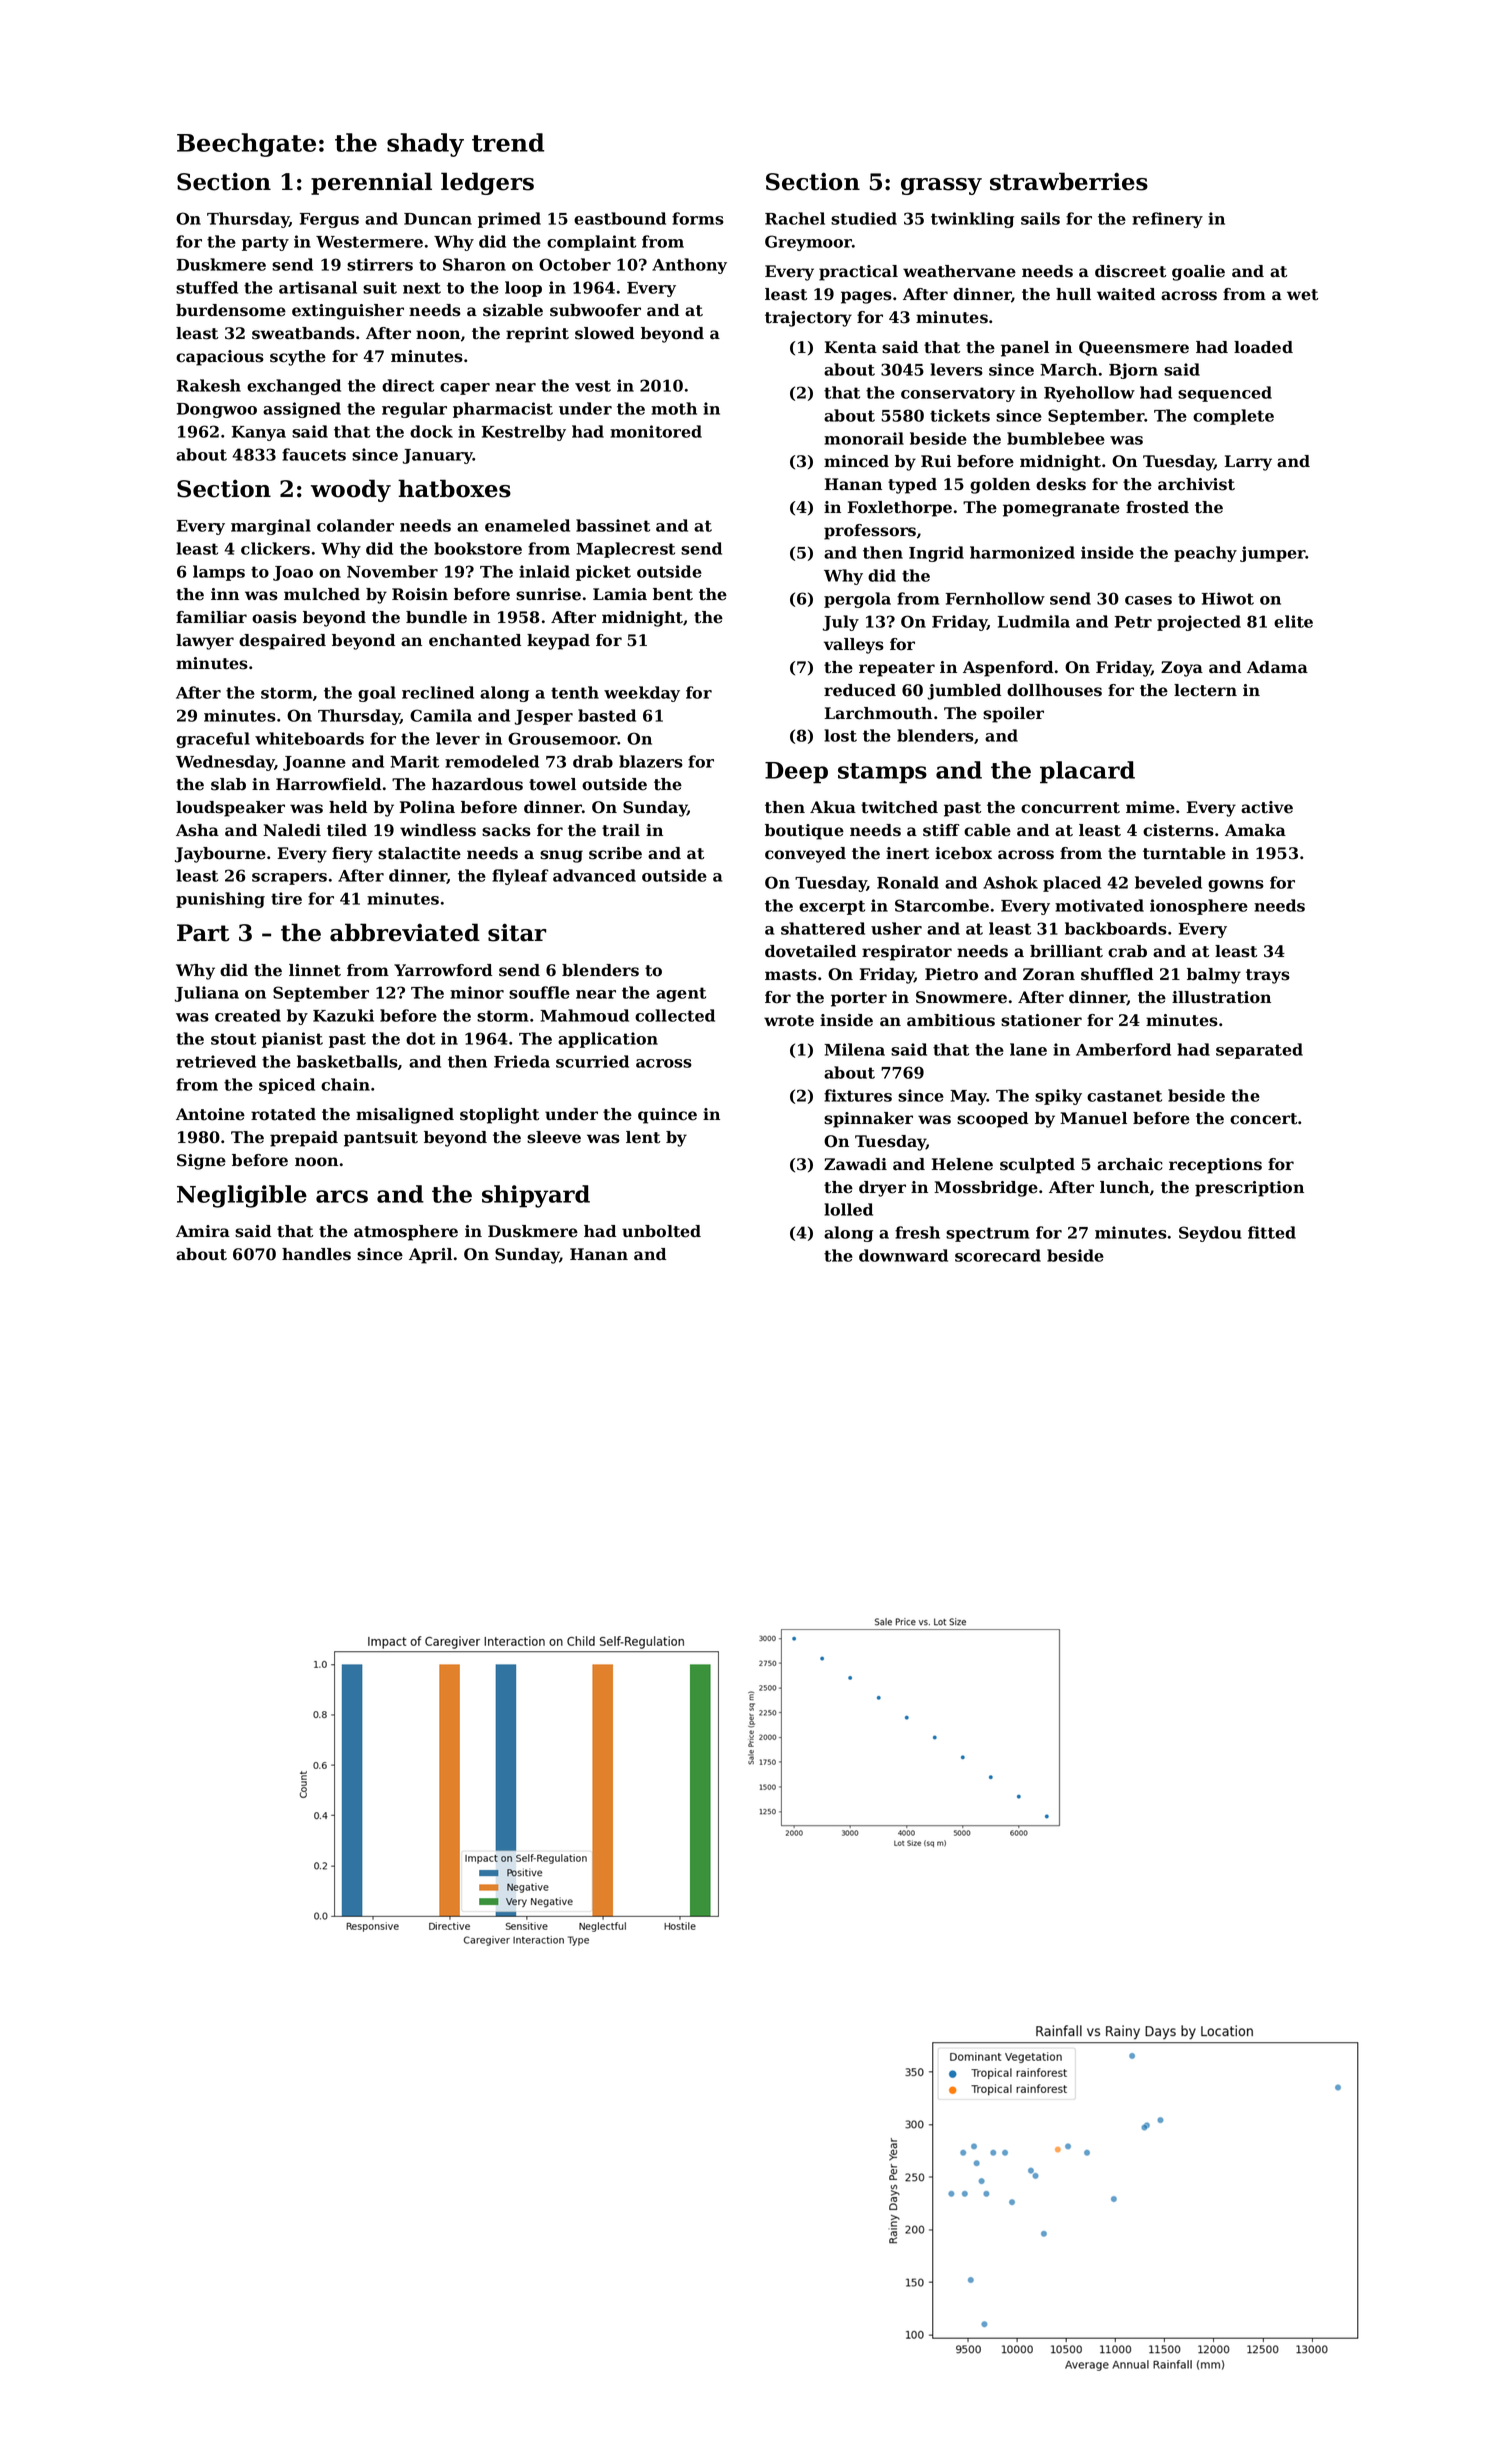  I want to click on strawberries, so click(1069, 181).
